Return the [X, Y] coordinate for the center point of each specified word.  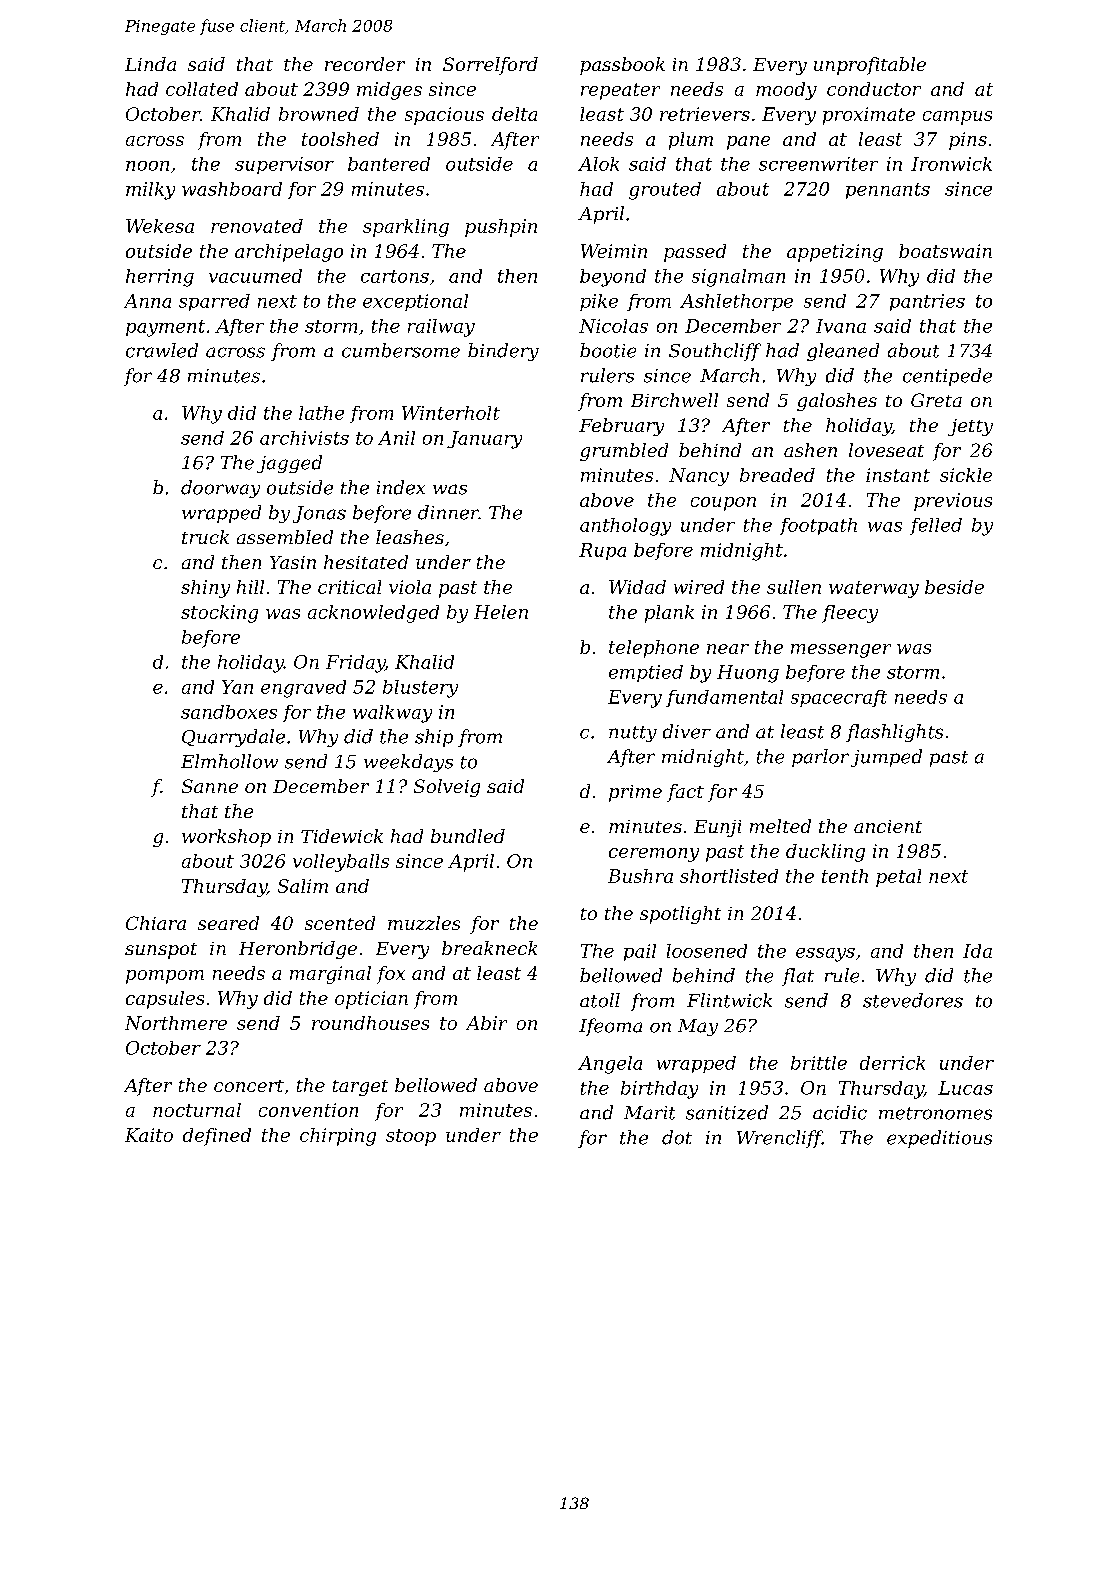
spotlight [680, 915]
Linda [150, 64]
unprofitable [870, 66]
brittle [819, 1063]
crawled [162, 350]
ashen [810, 450]
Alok [598, 164]
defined [217, 1137]
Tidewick [342, 836]
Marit [649, 1113]
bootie [608, 350]
